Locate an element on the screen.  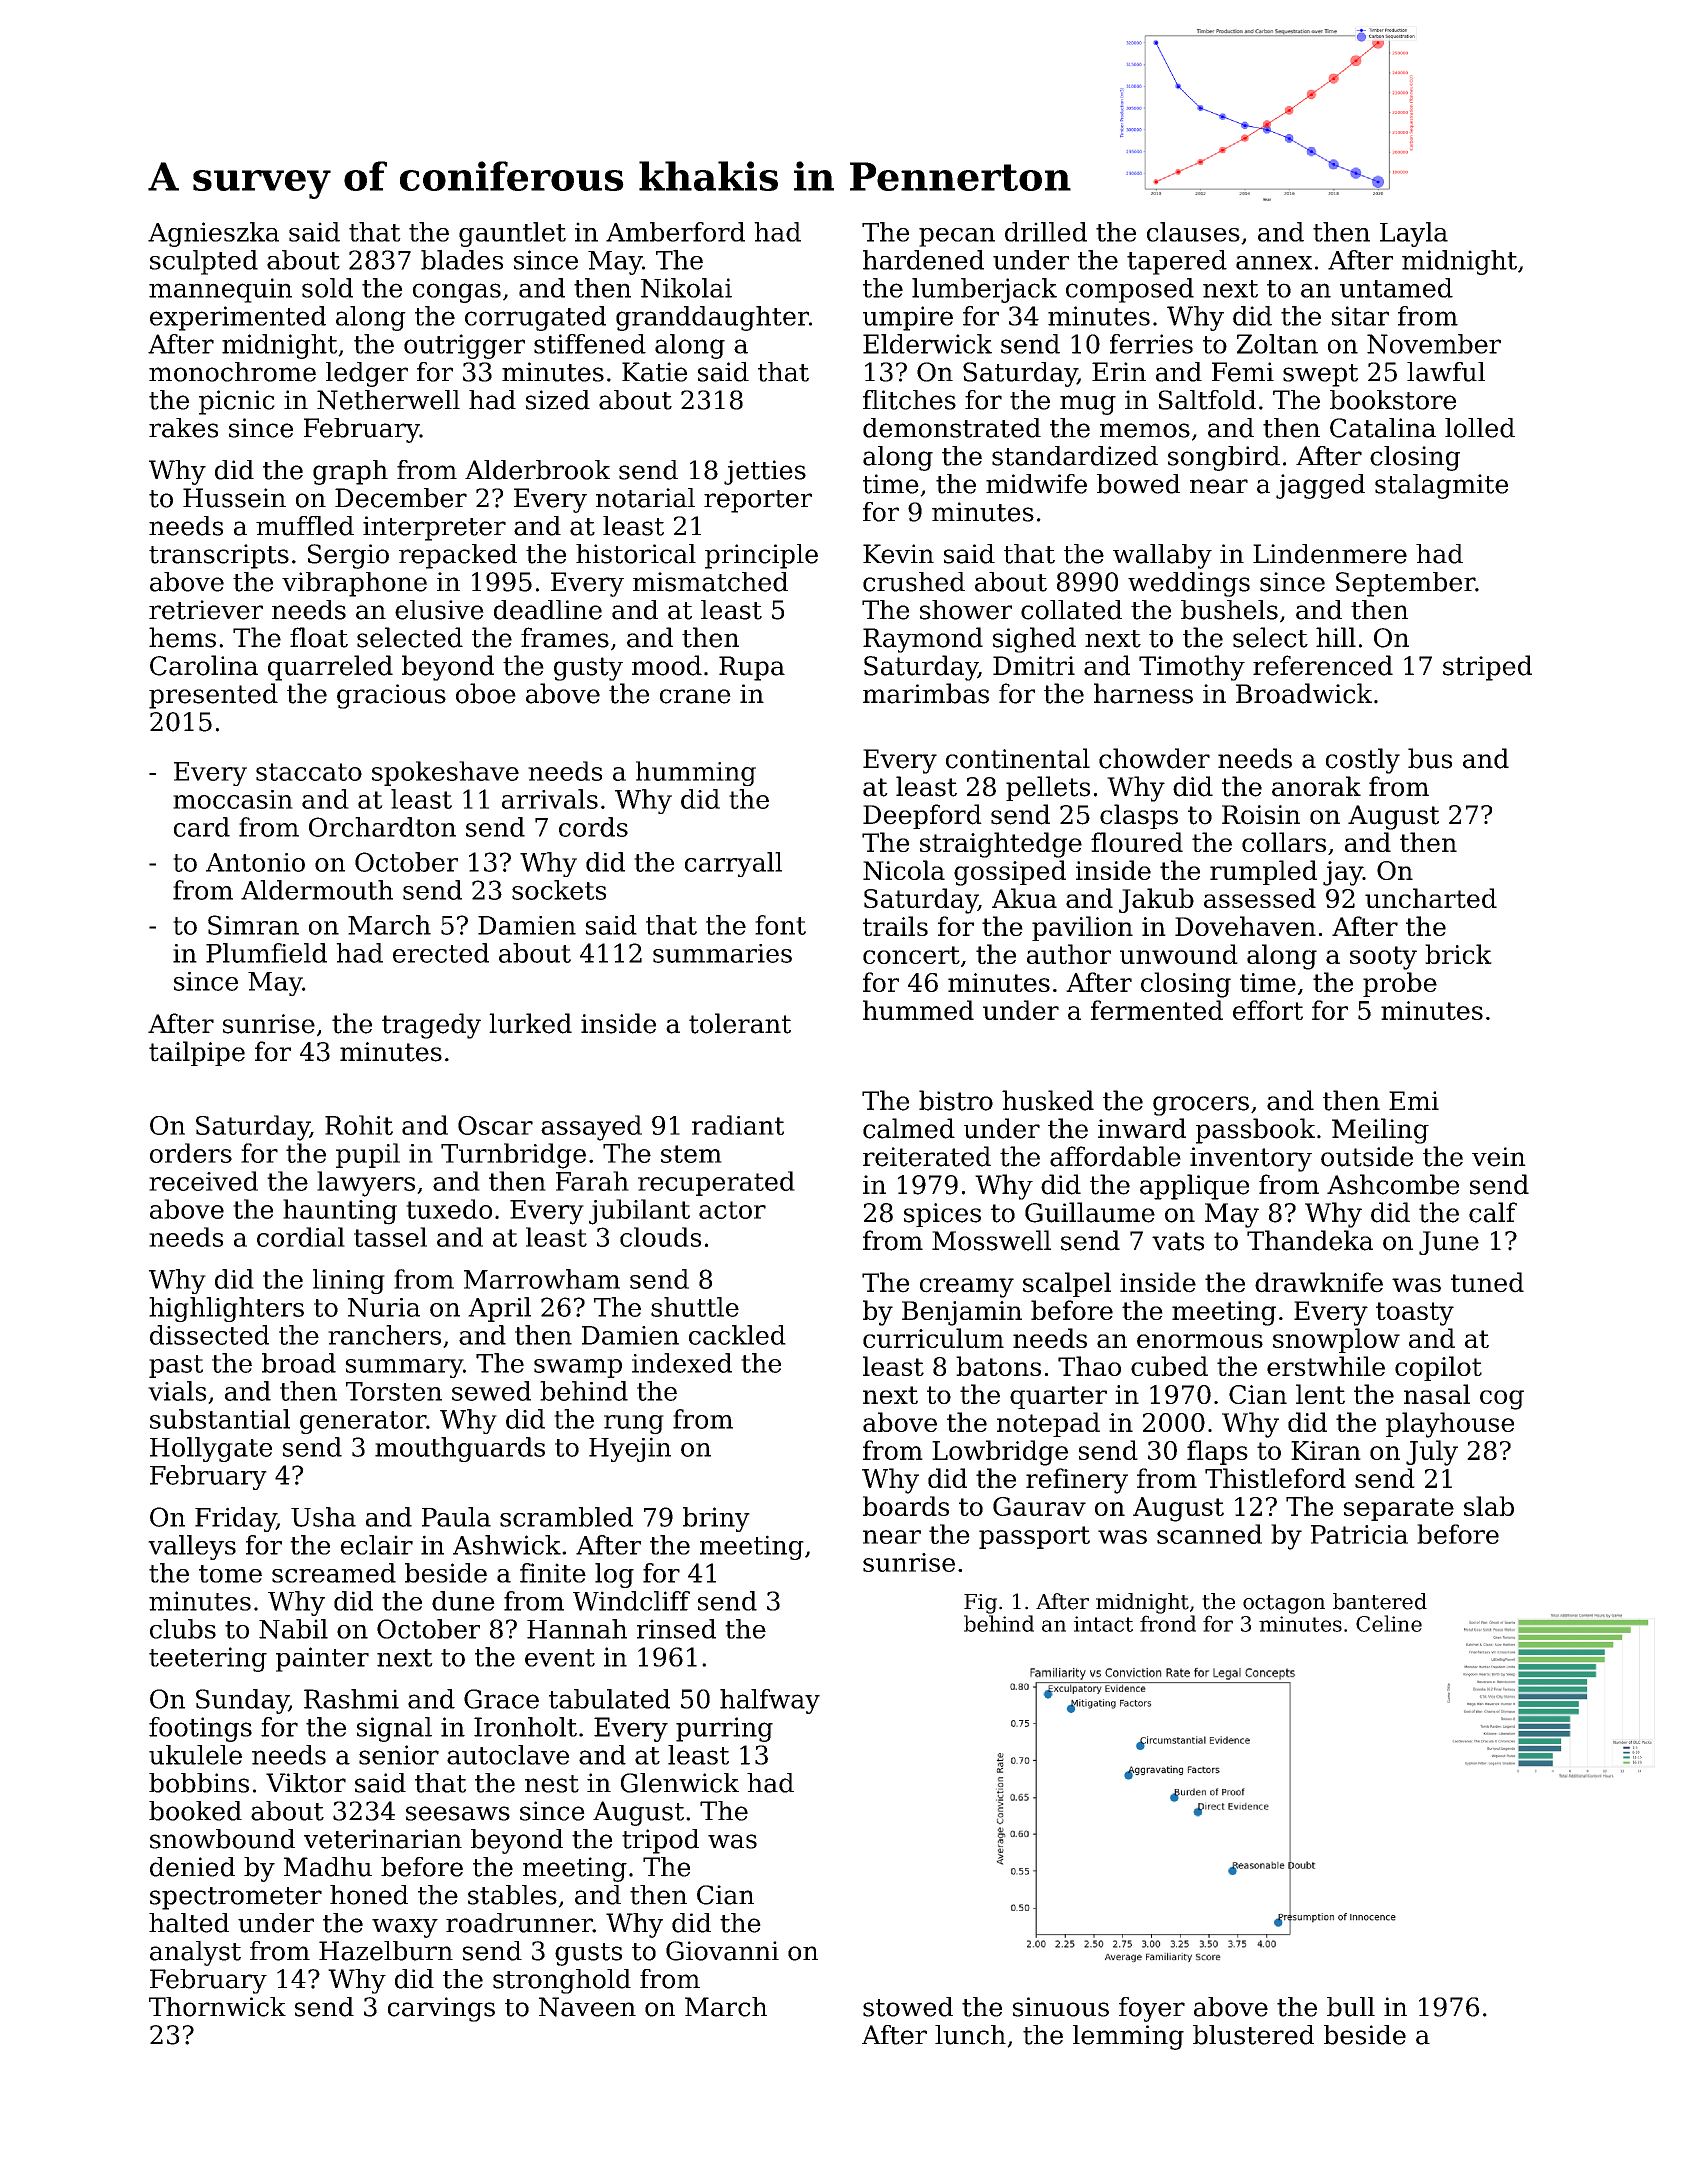
hummed is located at coordinates (918, 1010).
